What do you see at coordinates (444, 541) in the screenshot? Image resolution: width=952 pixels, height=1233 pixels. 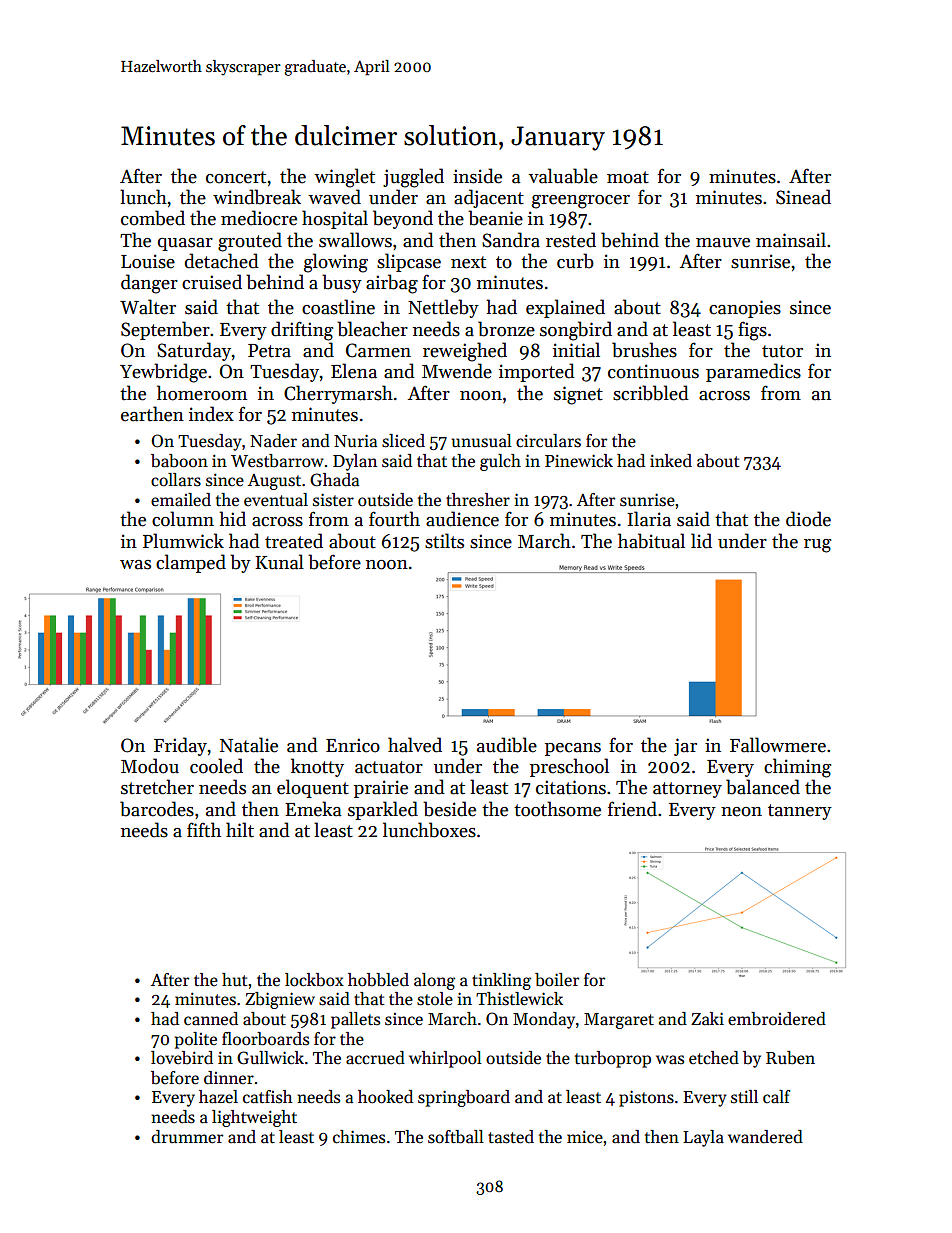 I see `stilts` at bounding box center [444, 541].
